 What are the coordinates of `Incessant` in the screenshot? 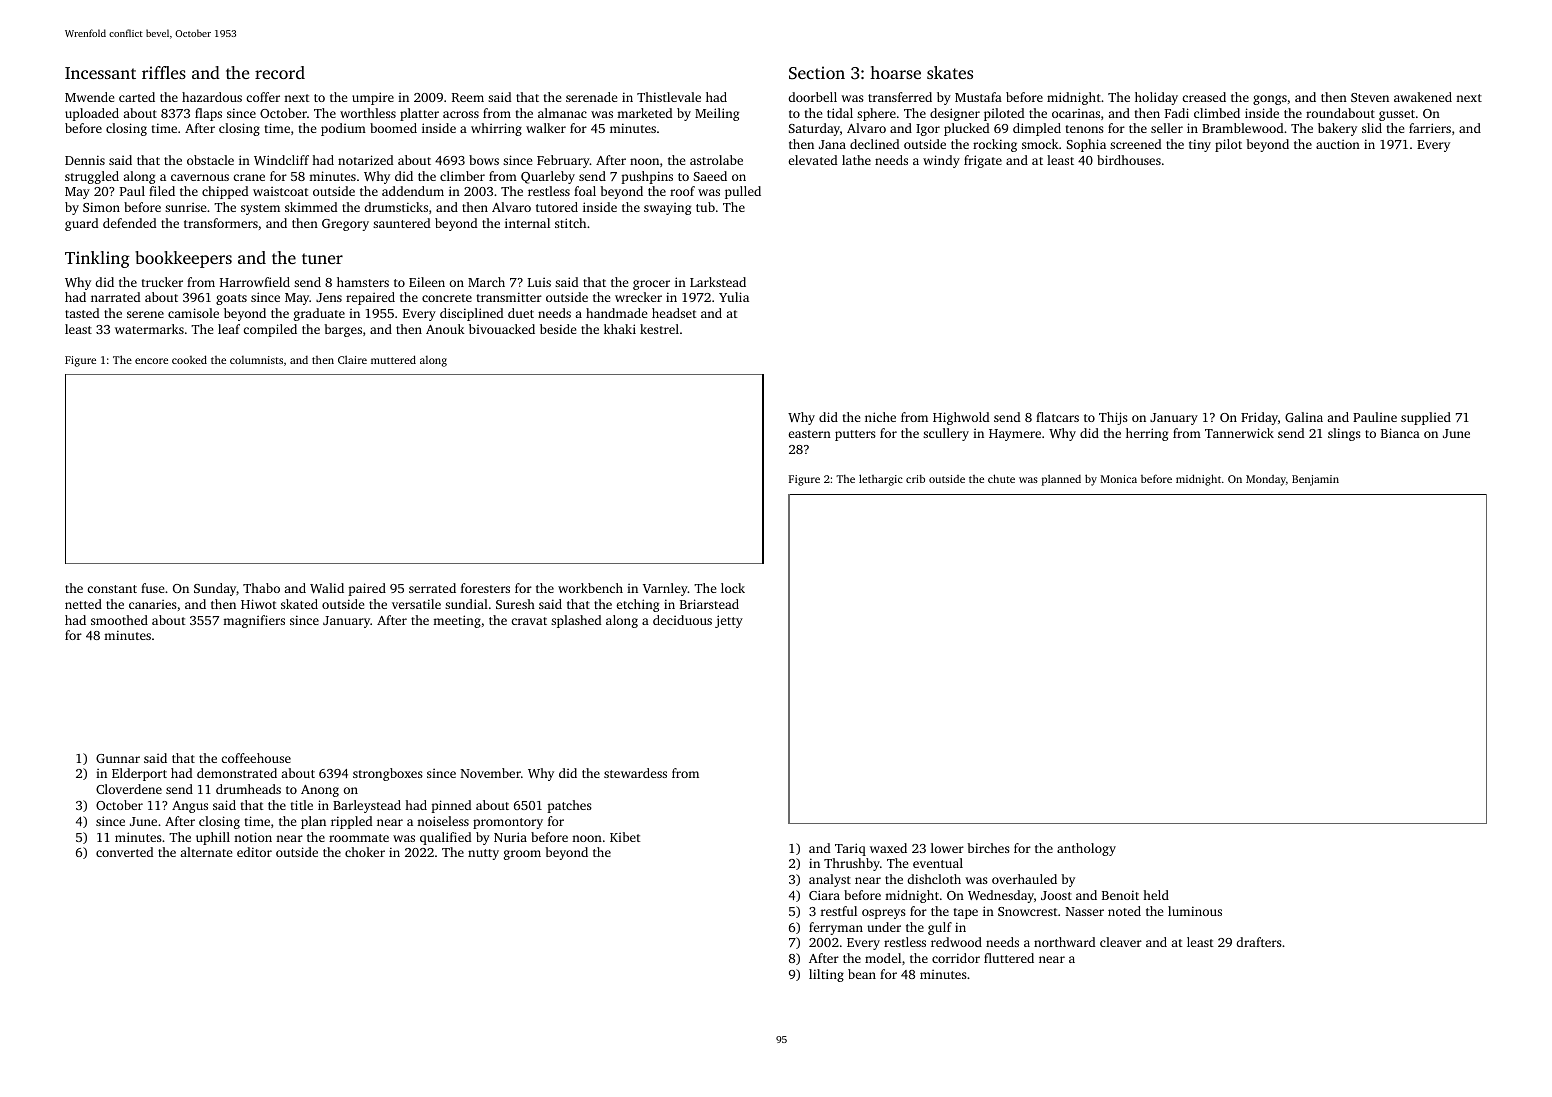 It's located at (100, 73).
